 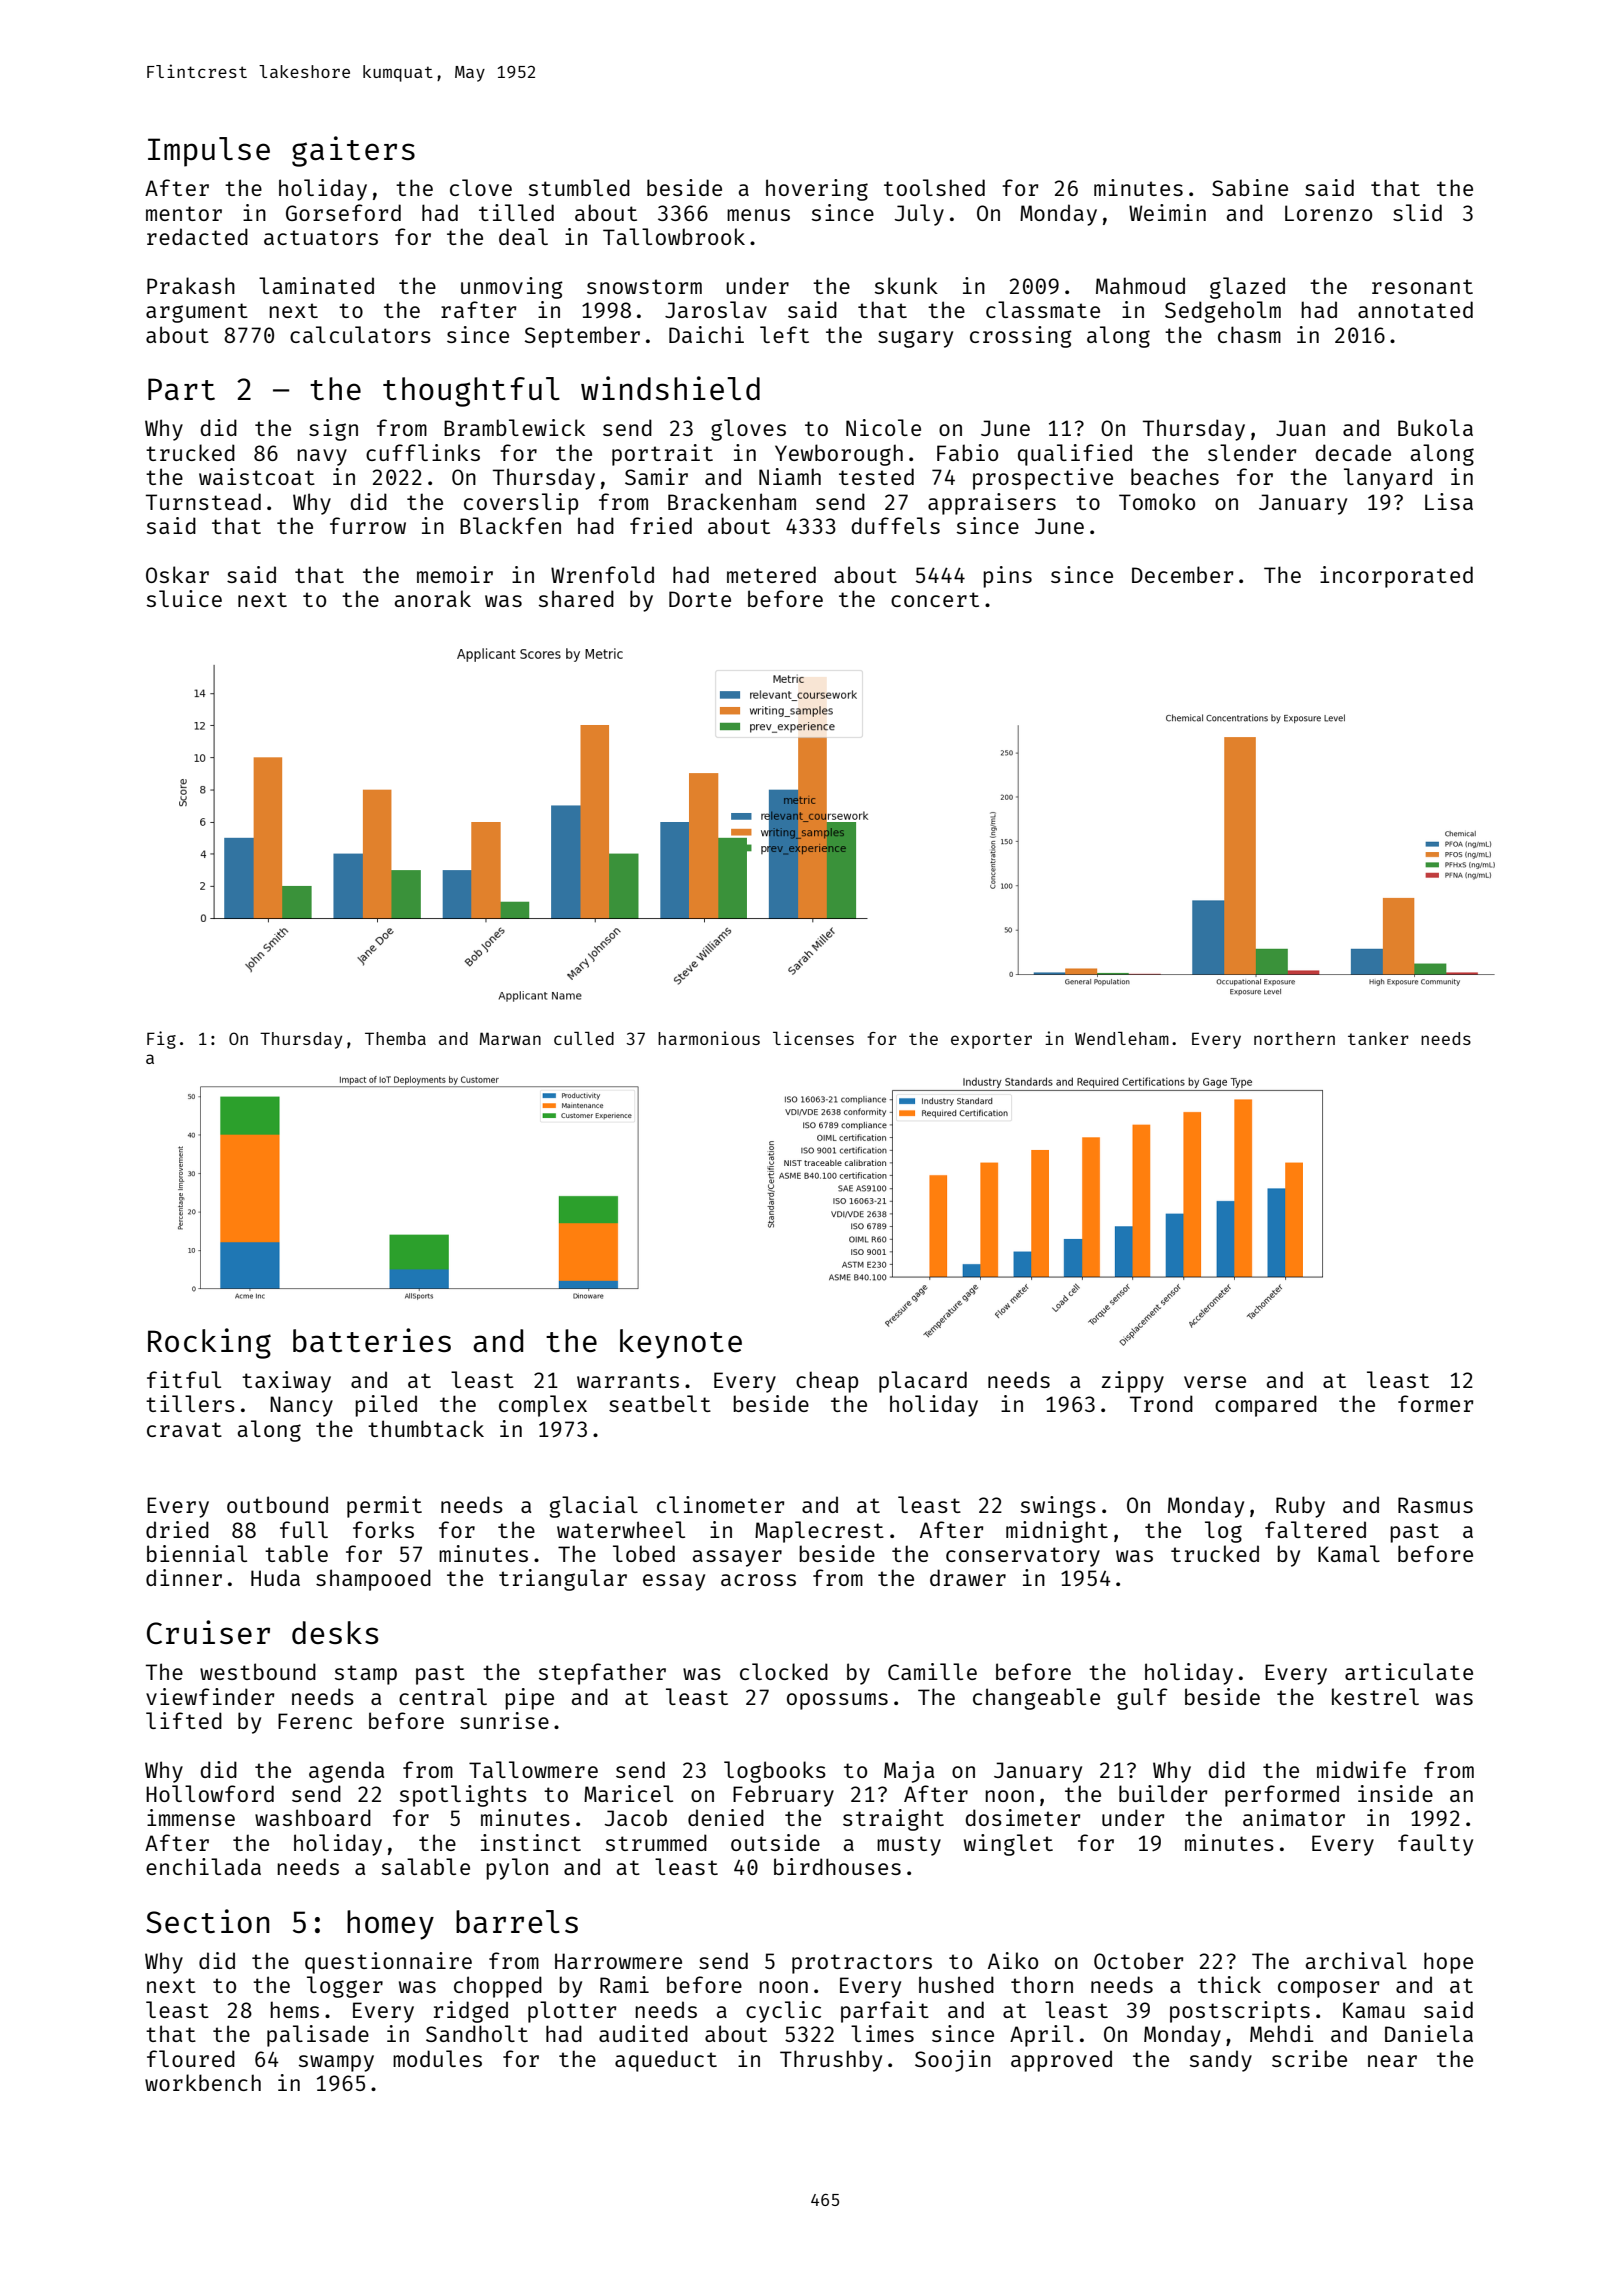 What do you see at coordinates (395, 1038) in the image?
I see `Themba` at bounding box center [395, 1038].
